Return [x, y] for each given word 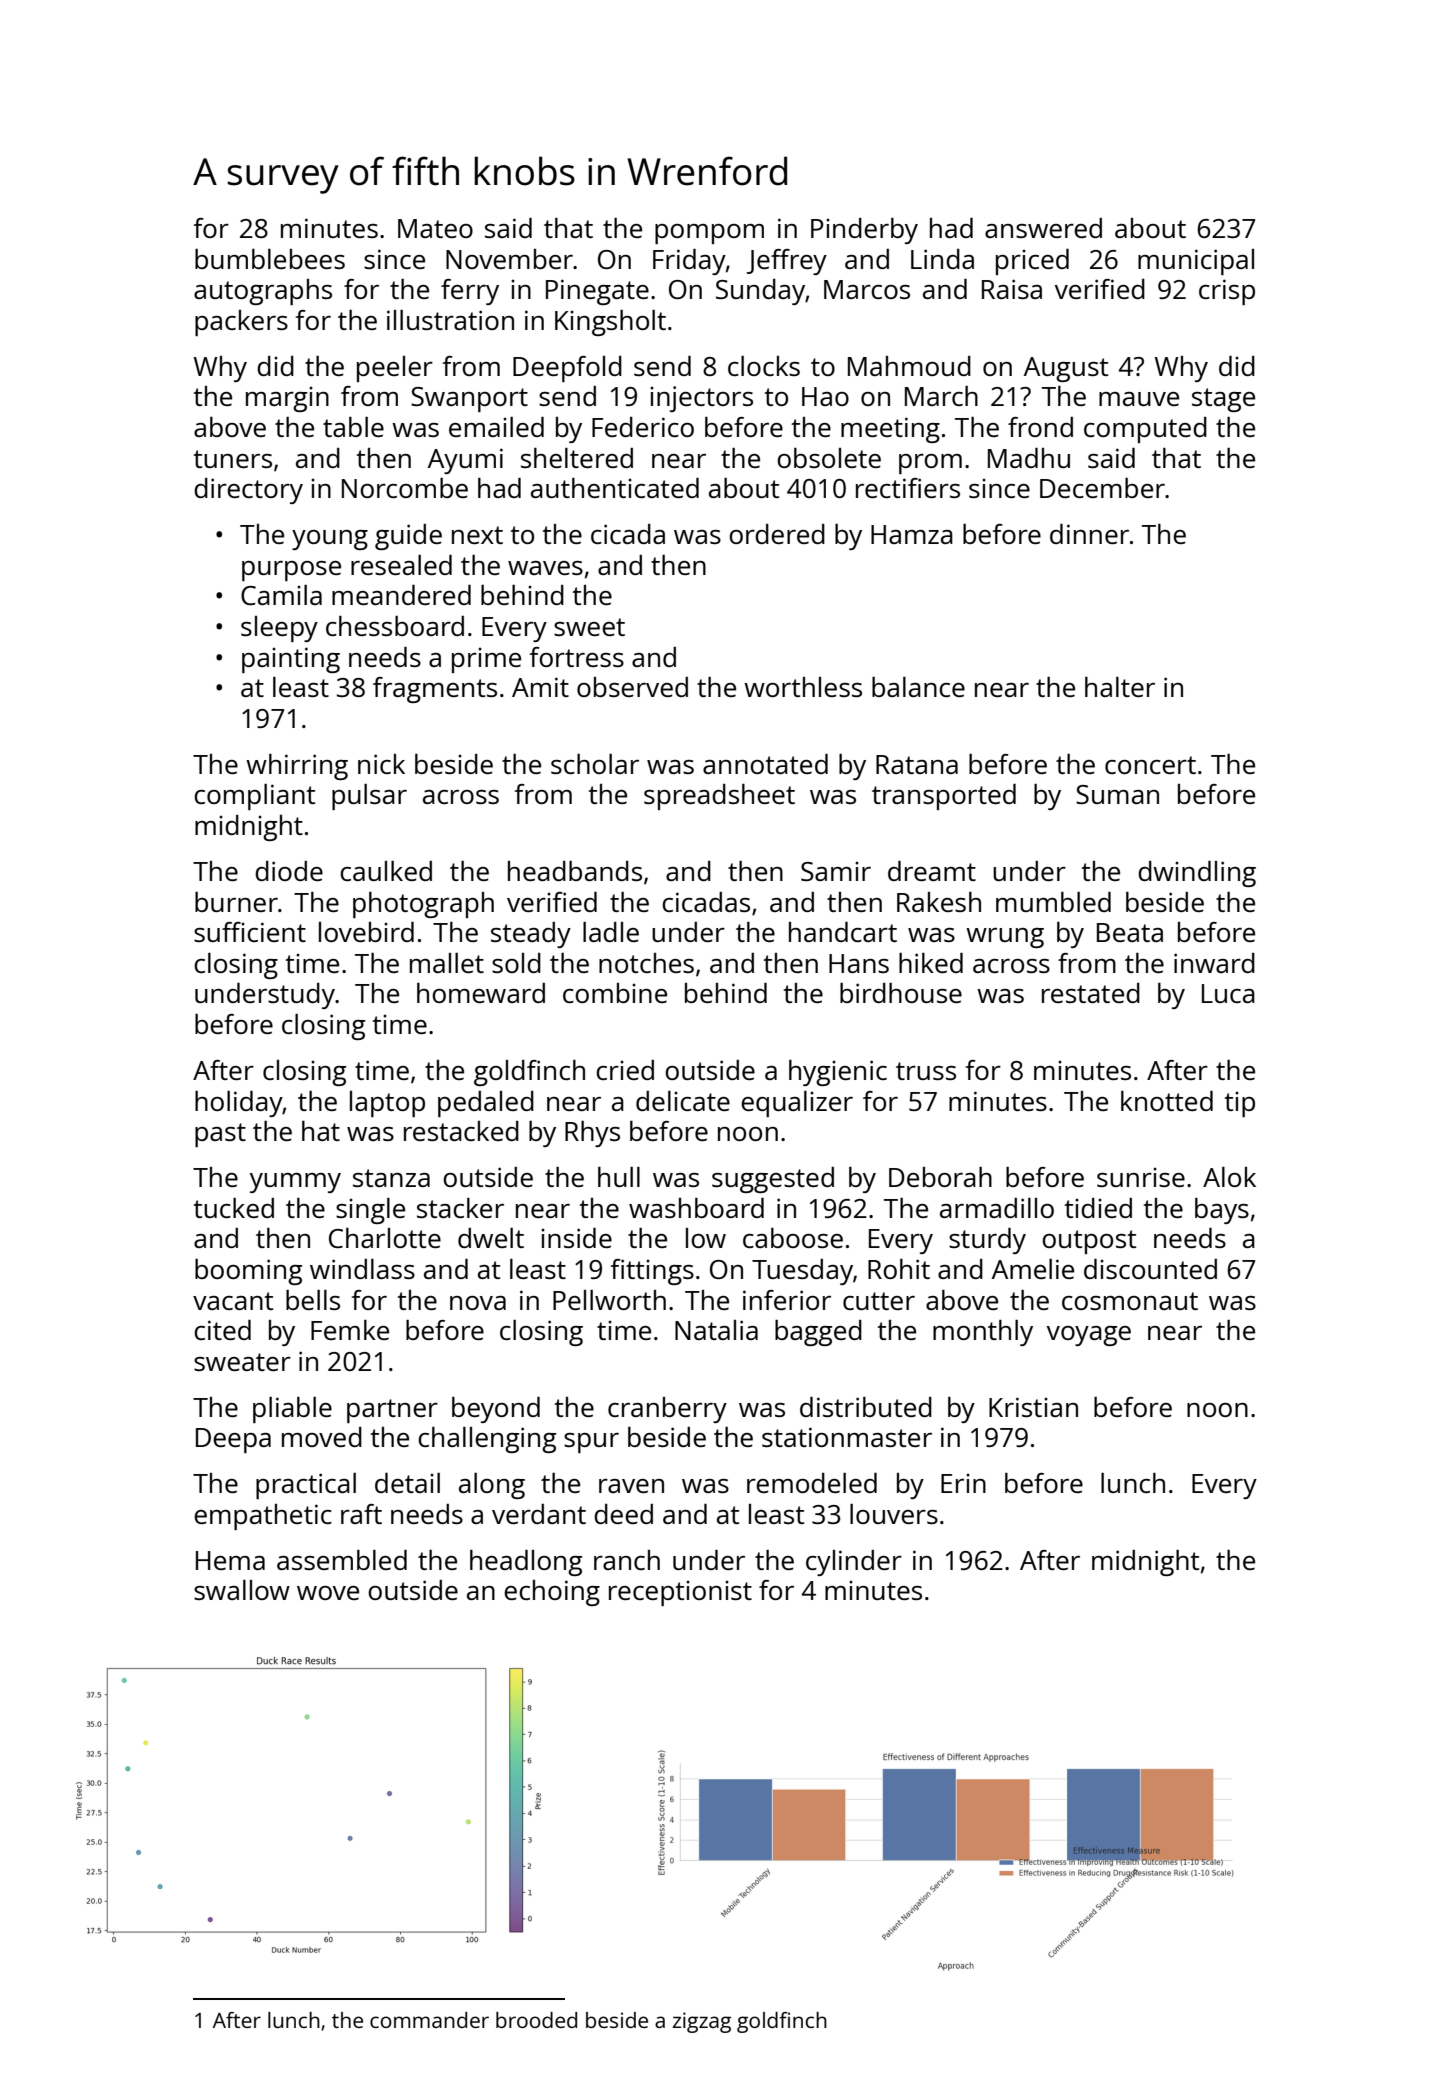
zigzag [701, 2022]
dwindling [1197, 874]
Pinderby [864, 231]
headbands [575, 871]
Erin [963, 1483]
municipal [1196, 262]
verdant [539, 1514]
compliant [254, 797]
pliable [292, 1410]
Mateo [435, 228]
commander [429, 2020]
